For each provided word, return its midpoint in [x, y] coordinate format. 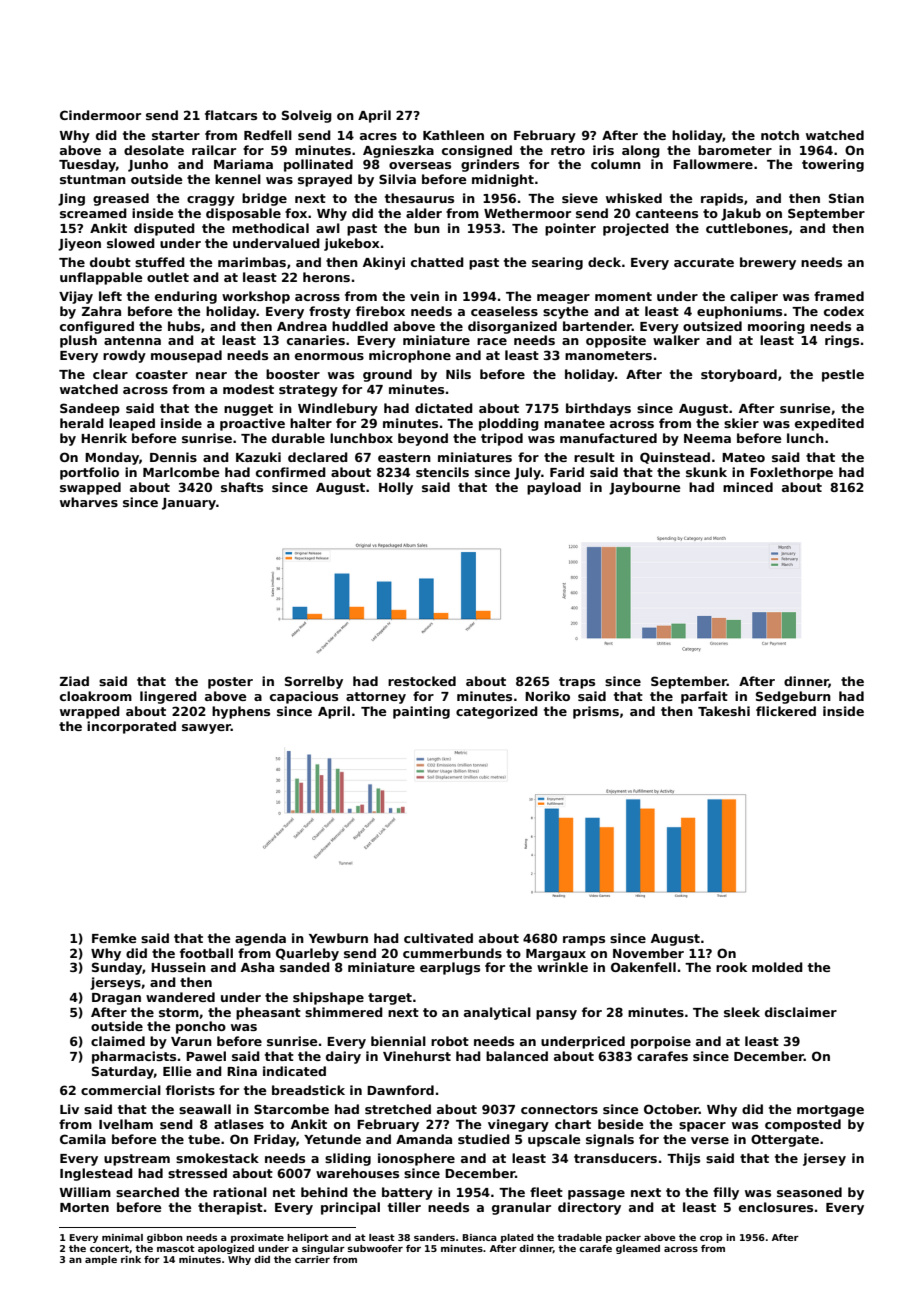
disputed [164, 229]
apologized [226, 1249]
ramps [584, 941]
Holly [396, 488]
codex [844, 311]
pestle [843, 375]
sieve [580, 198]
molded [777, 967]
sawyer [206, 729]
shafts [242, 487]
